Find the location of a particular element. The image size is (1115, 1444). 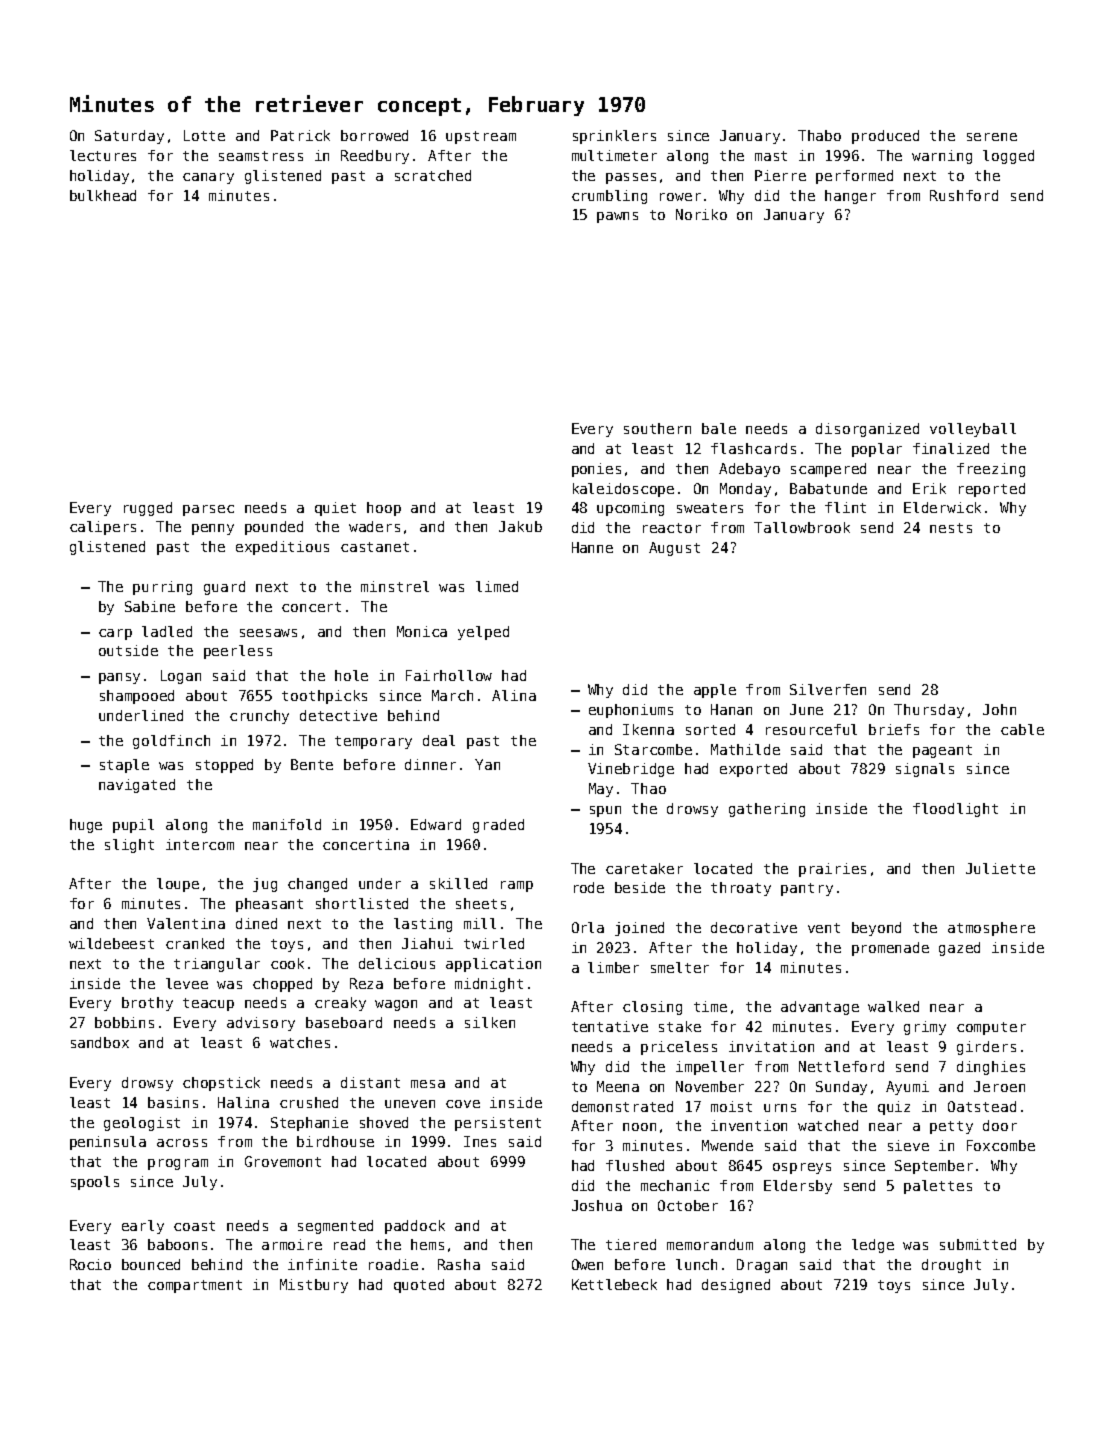

John is located at coordinates (999, 709).
